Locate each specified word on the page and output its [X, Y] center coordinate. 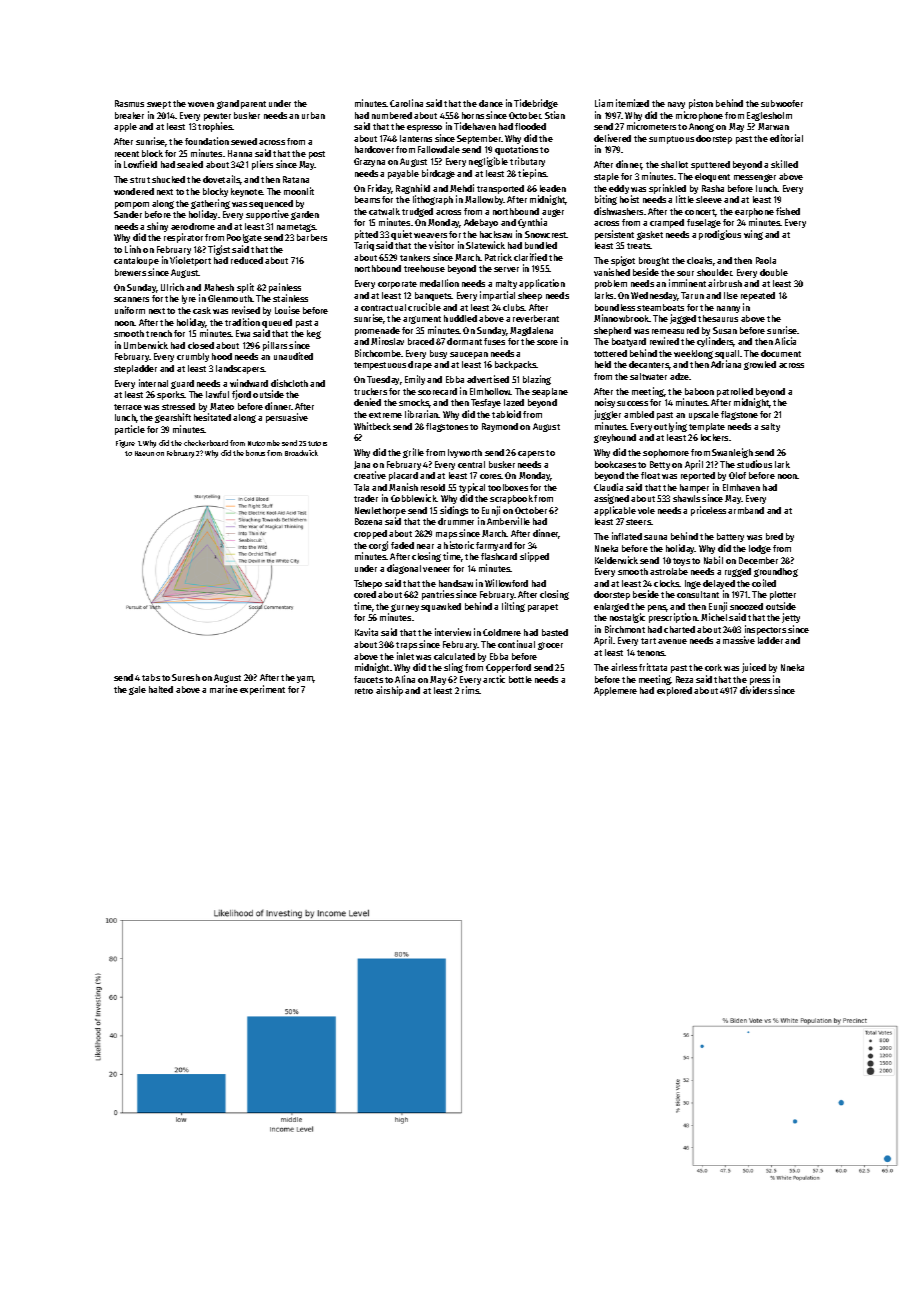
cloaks [699, 260]
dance [491, 103]
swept [159, 105]
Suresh [186, 677]
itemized [632, 103]
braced [421, 341]
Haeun [144, 453]
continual [516, 644]
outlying [670, 427]
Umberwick [146, 345]
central [471, 464]
